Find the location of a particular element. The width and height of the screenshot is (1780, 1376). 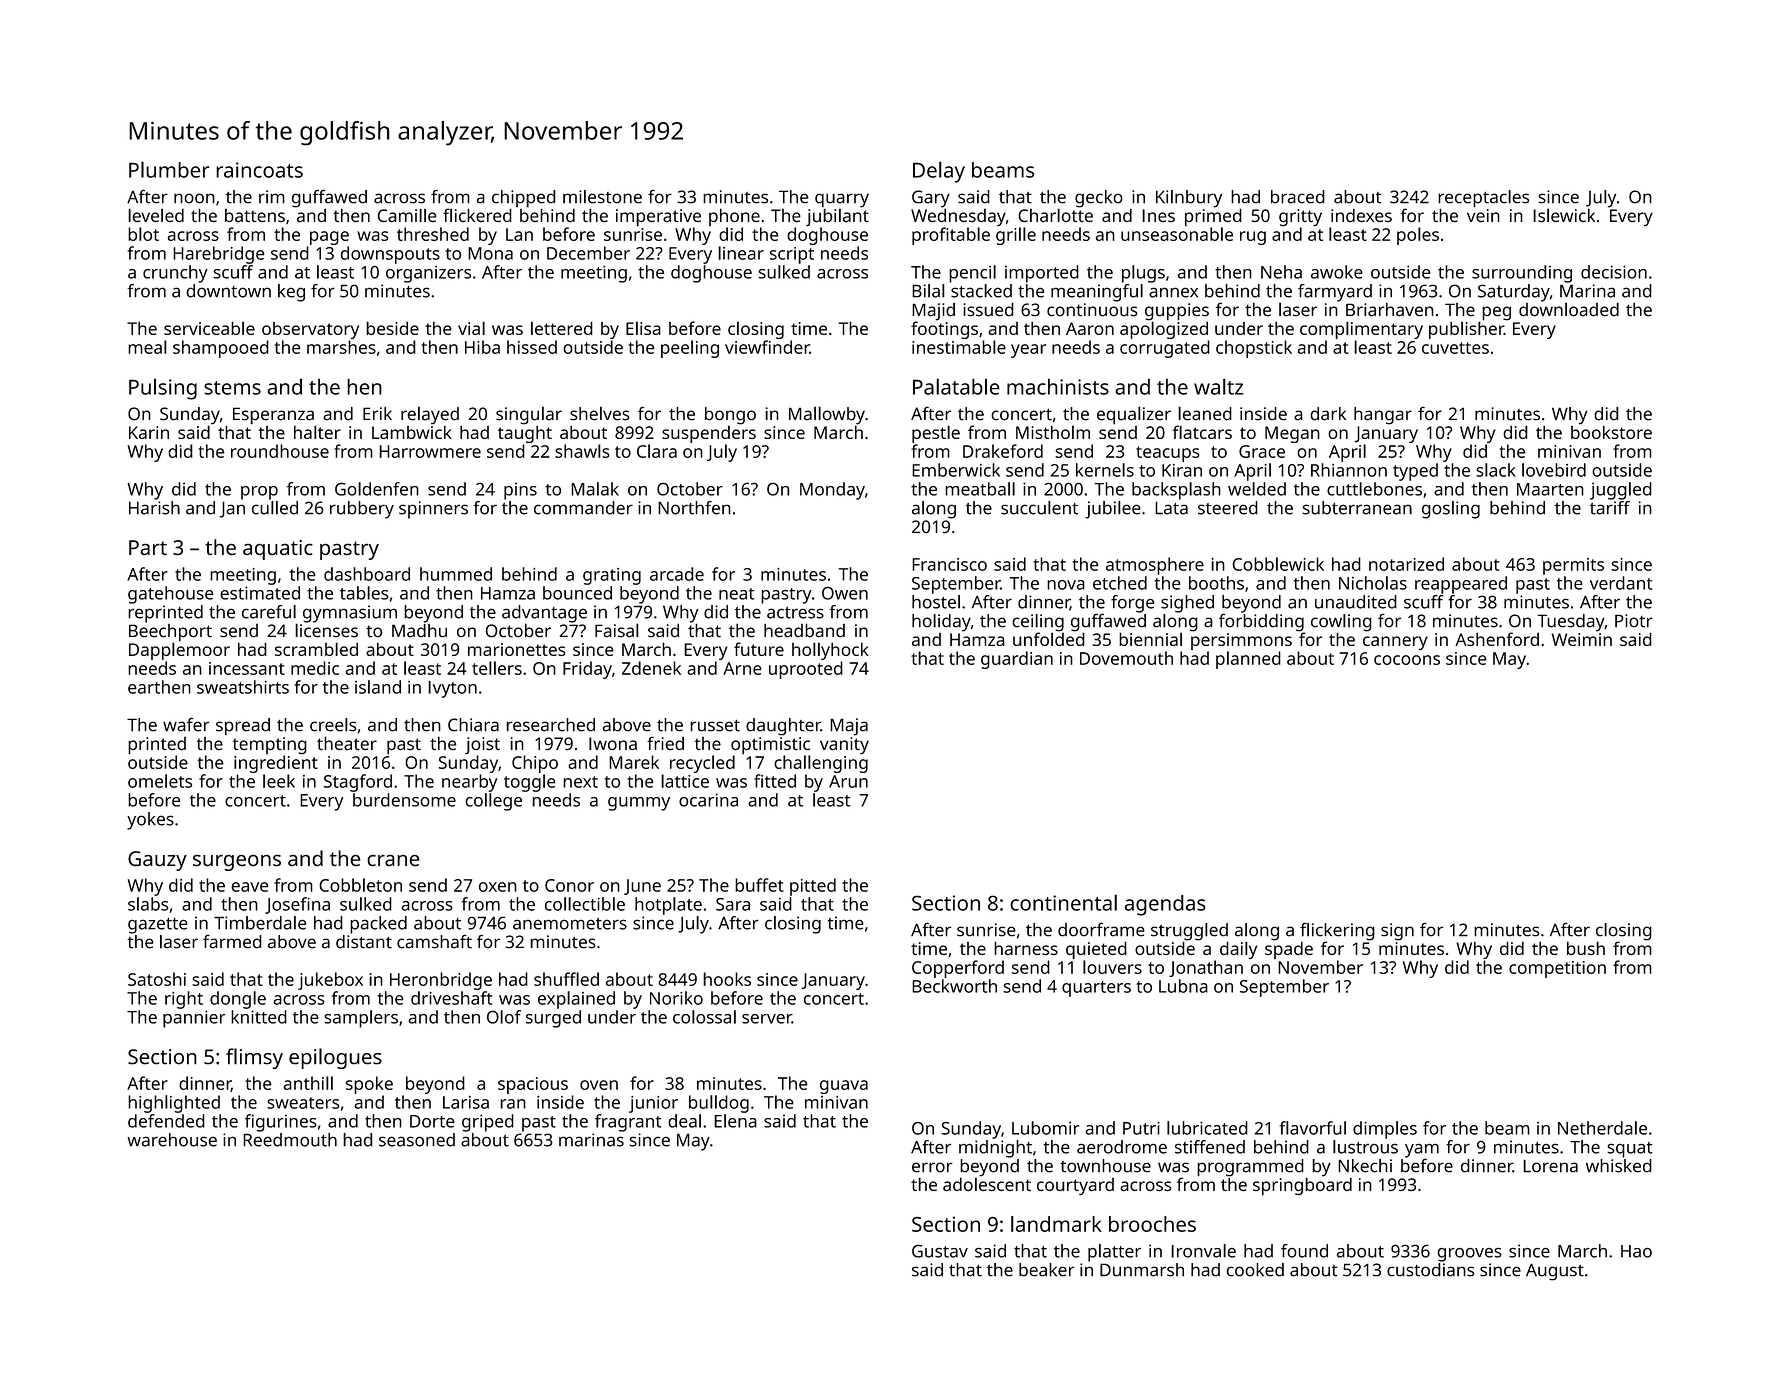

chopstick is located at coordinates (1254, 349).
